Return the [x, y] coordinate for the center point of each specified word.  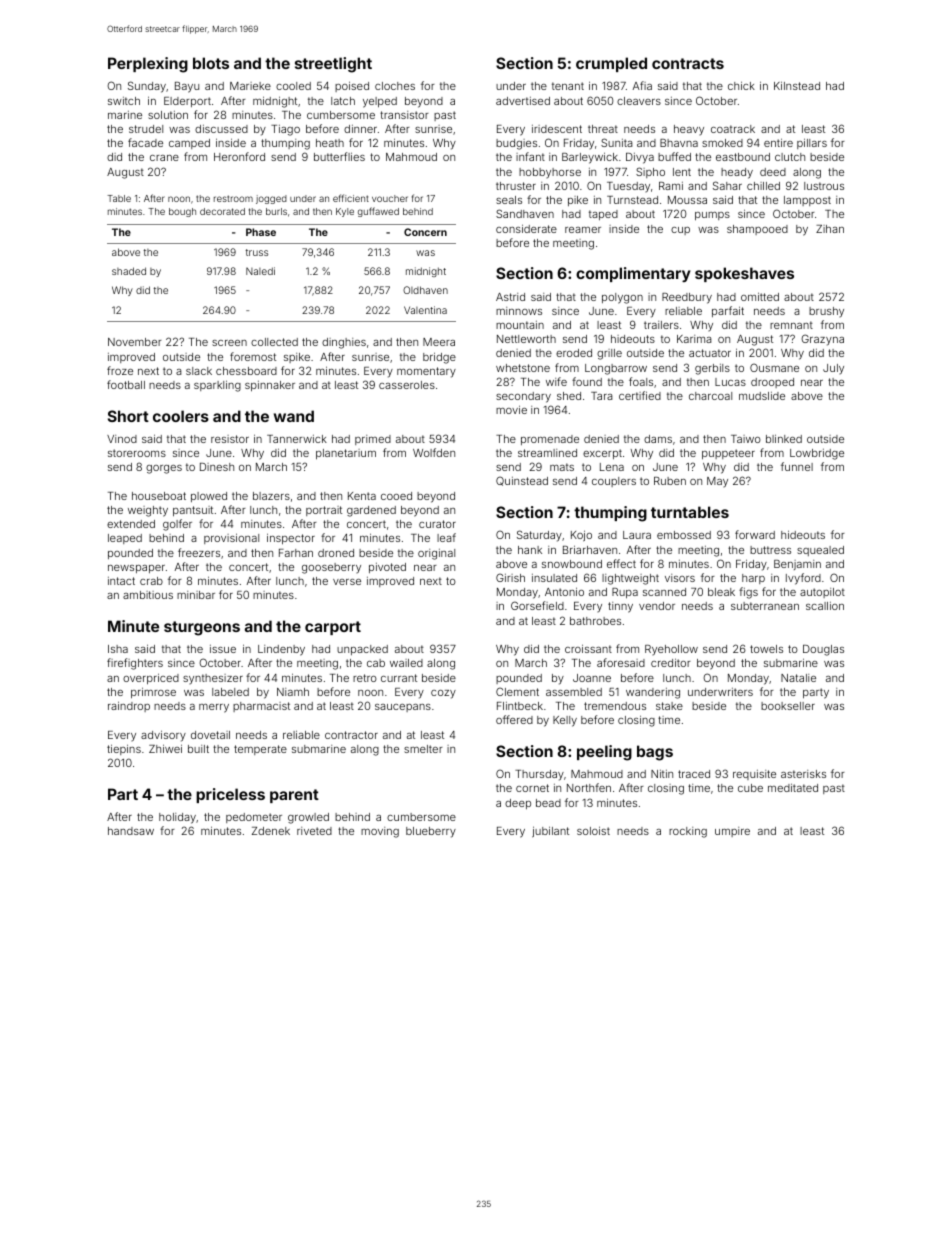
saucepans [403, 708]
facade [145, 142]
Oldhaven [425, 290]
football [126, 384]
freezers [199, 552]
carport [333, 628]
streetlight [333, 65]
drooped [772, 383]
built [198, 749]
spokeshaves [744, 274]
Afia [642, 85]
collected [274, 342]
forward [755, 534]
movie [511, 409]
